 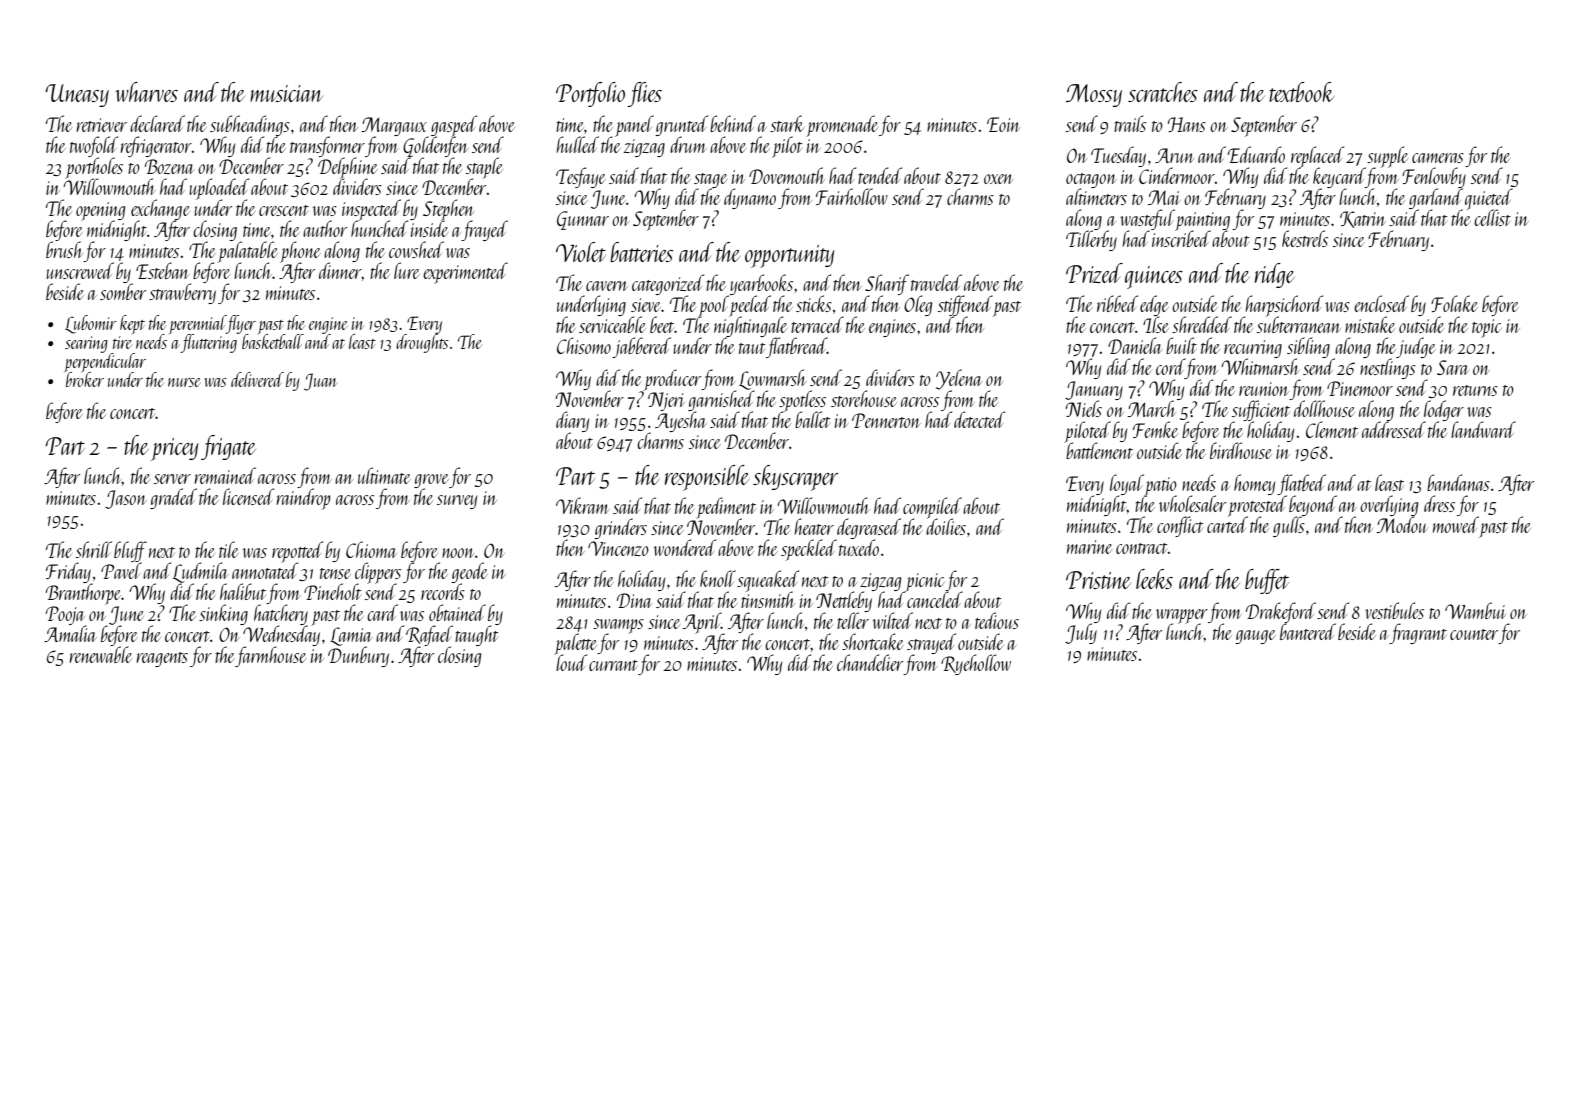 What do you see at coordinates (422, 343) in the screenshot?
I see `droughts` at bounding box center [422, 343].
